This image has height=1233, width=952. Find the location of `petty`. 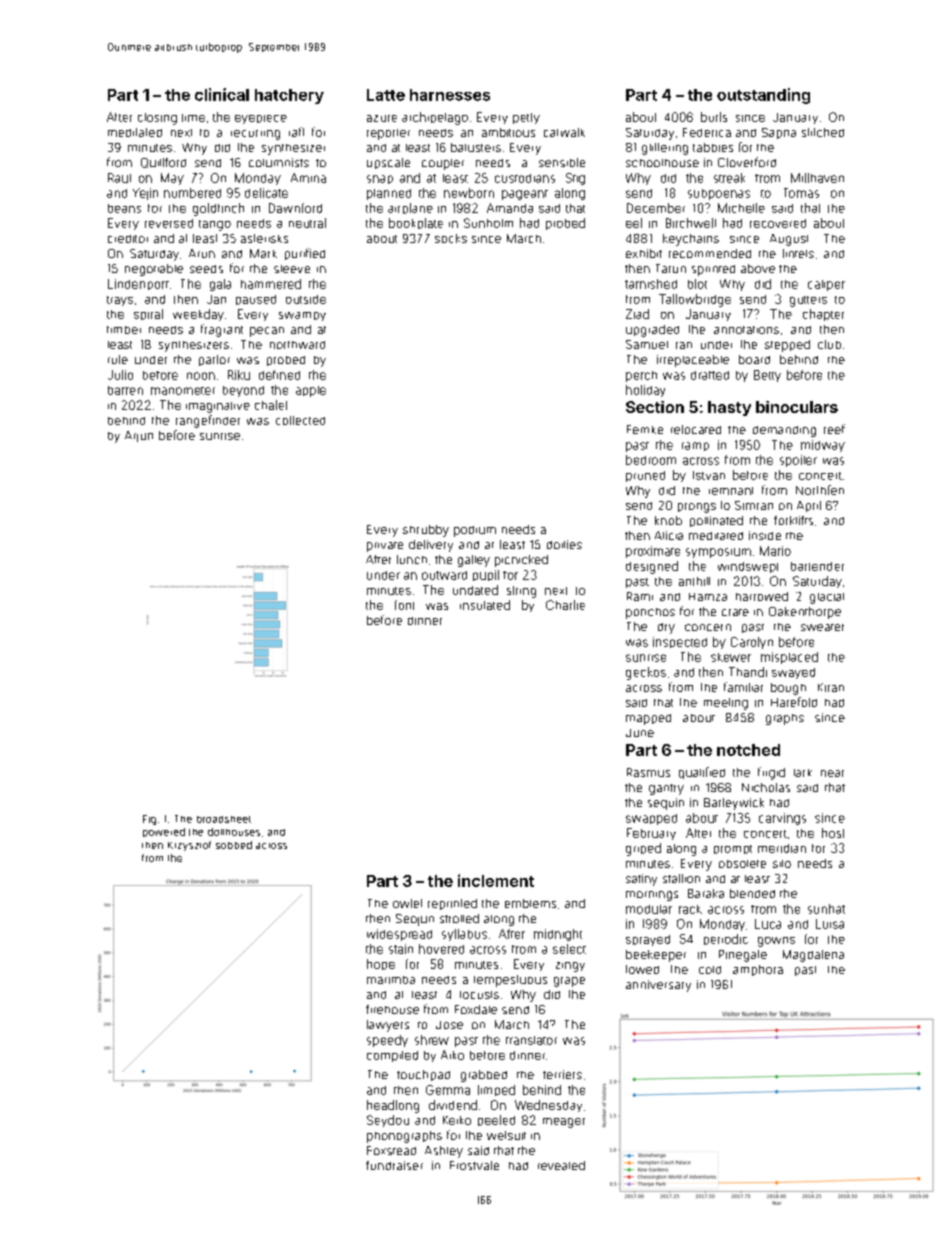

petty is located at coordinates (526, 118).
